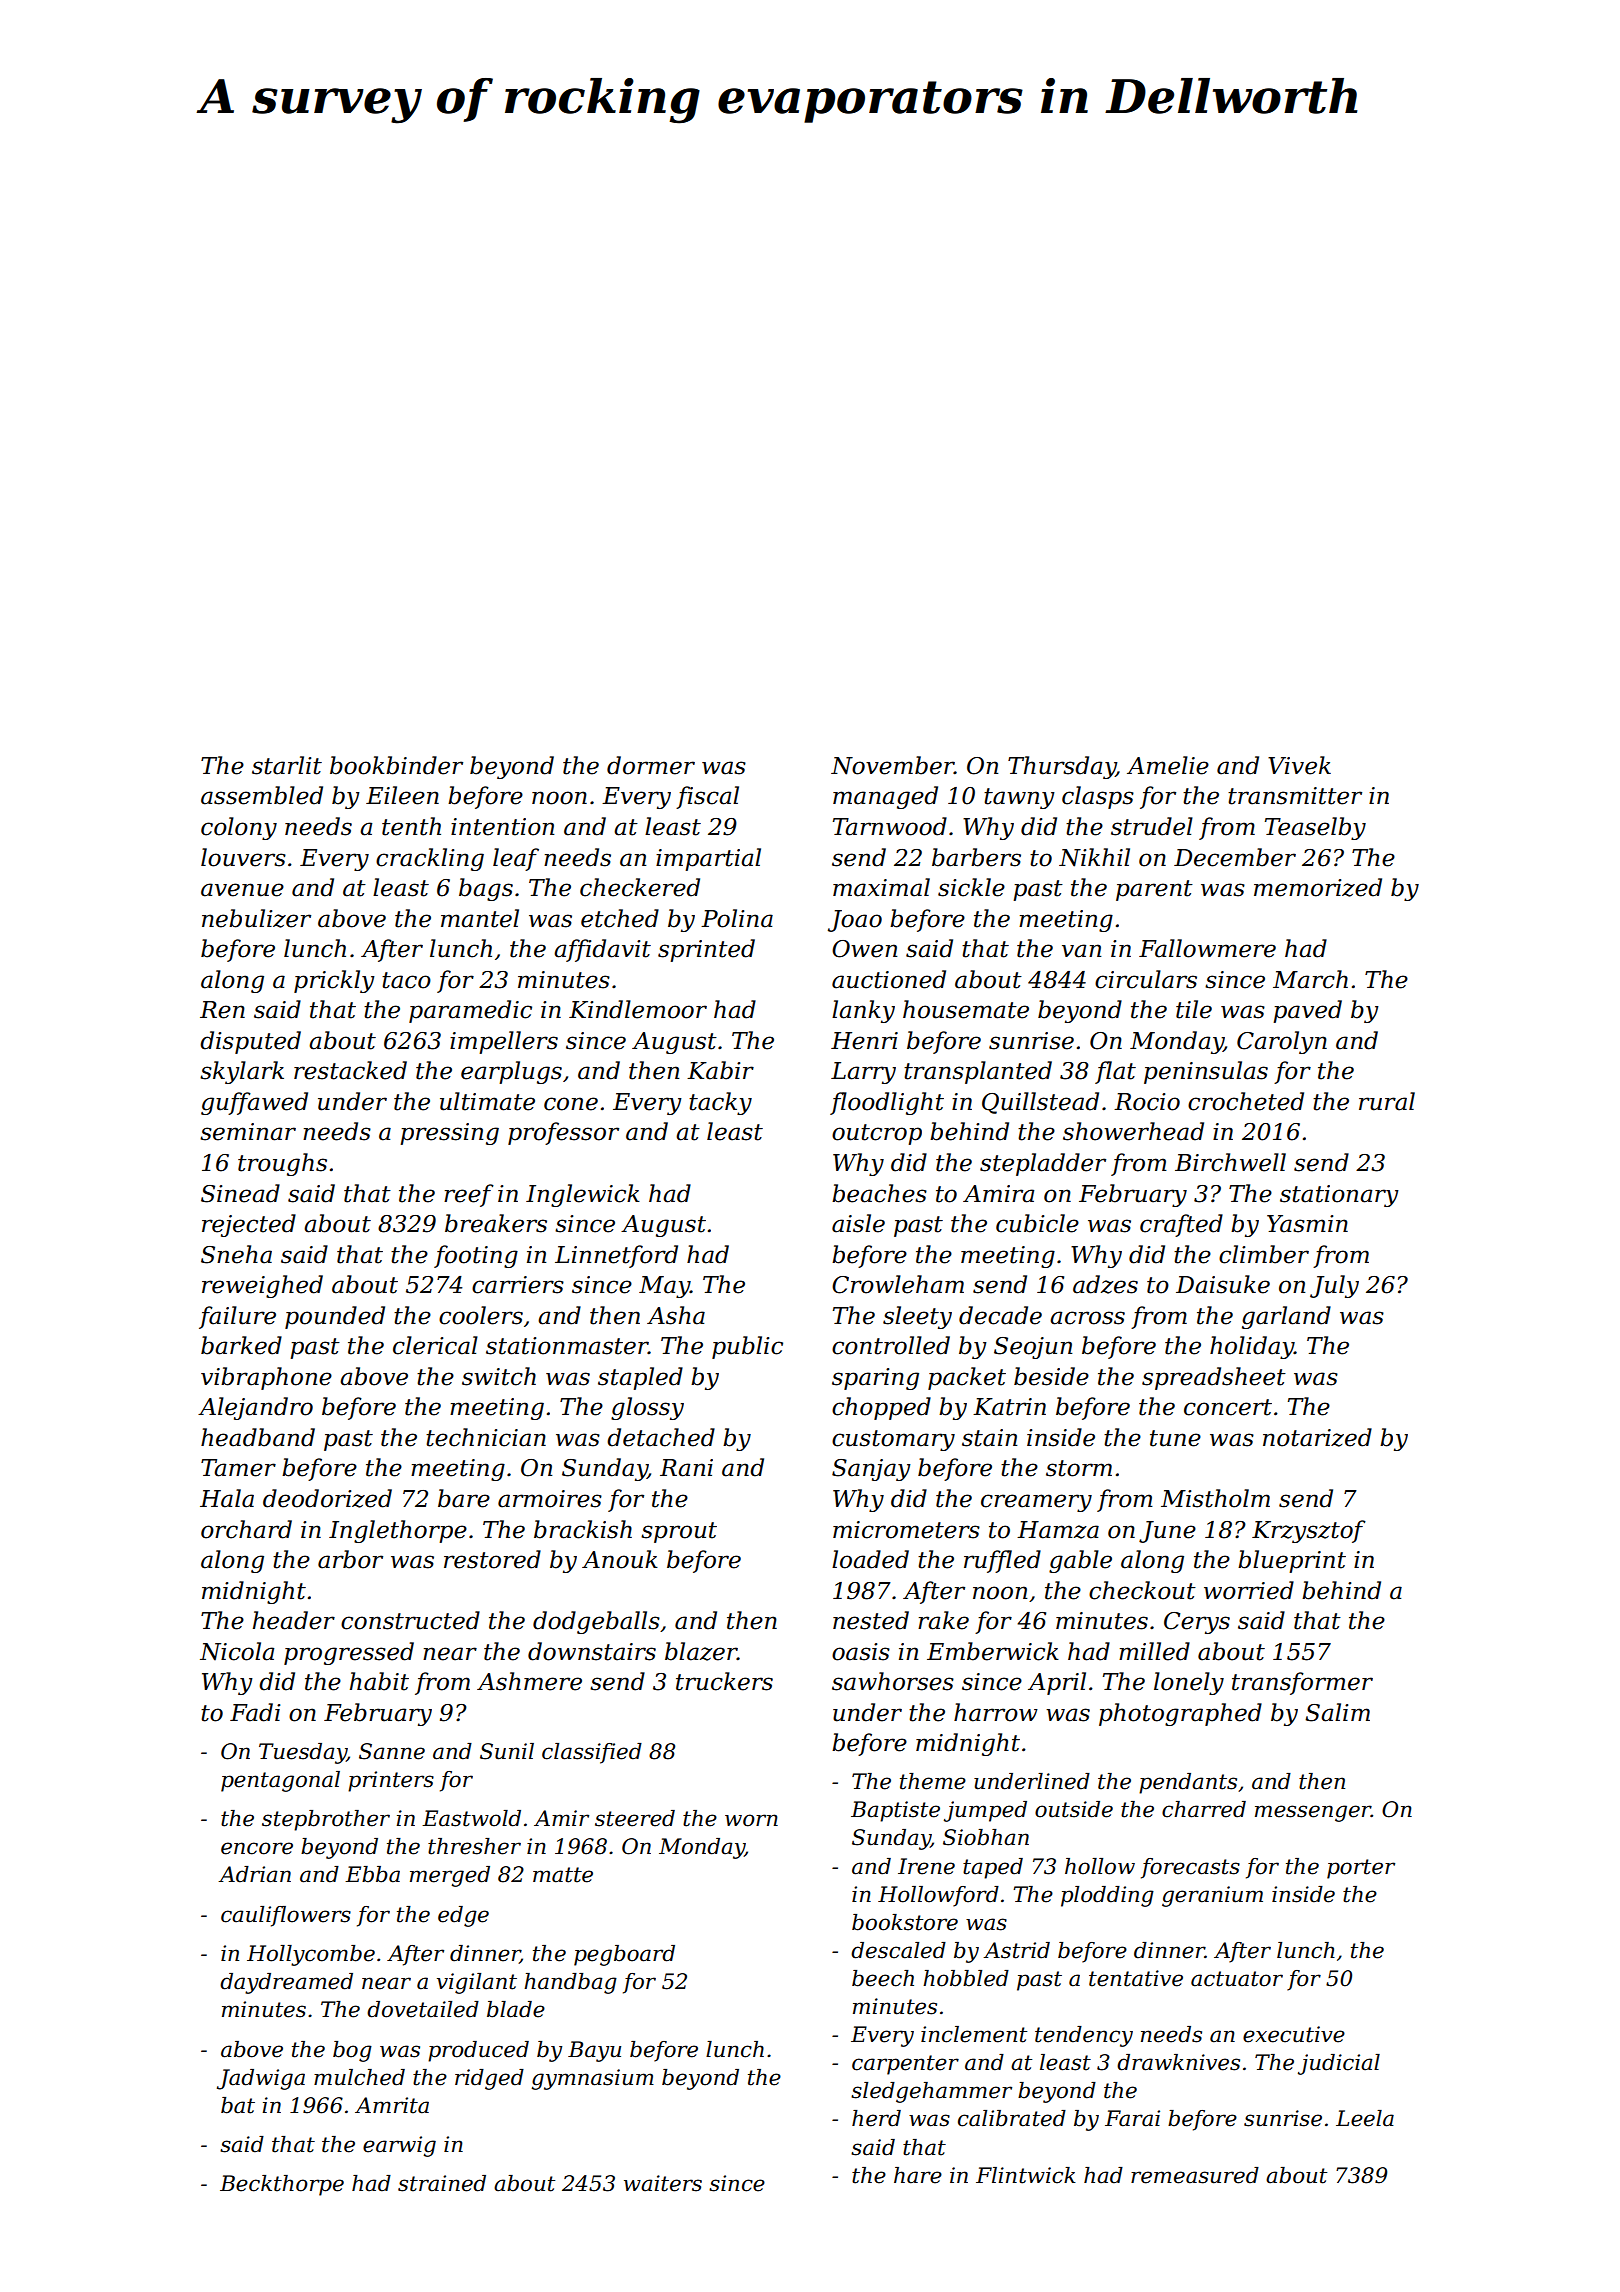 This page has width=1620, height=2292. Describe the element at coordinates (257, 1848) in the page. I see `encore` at that location.
